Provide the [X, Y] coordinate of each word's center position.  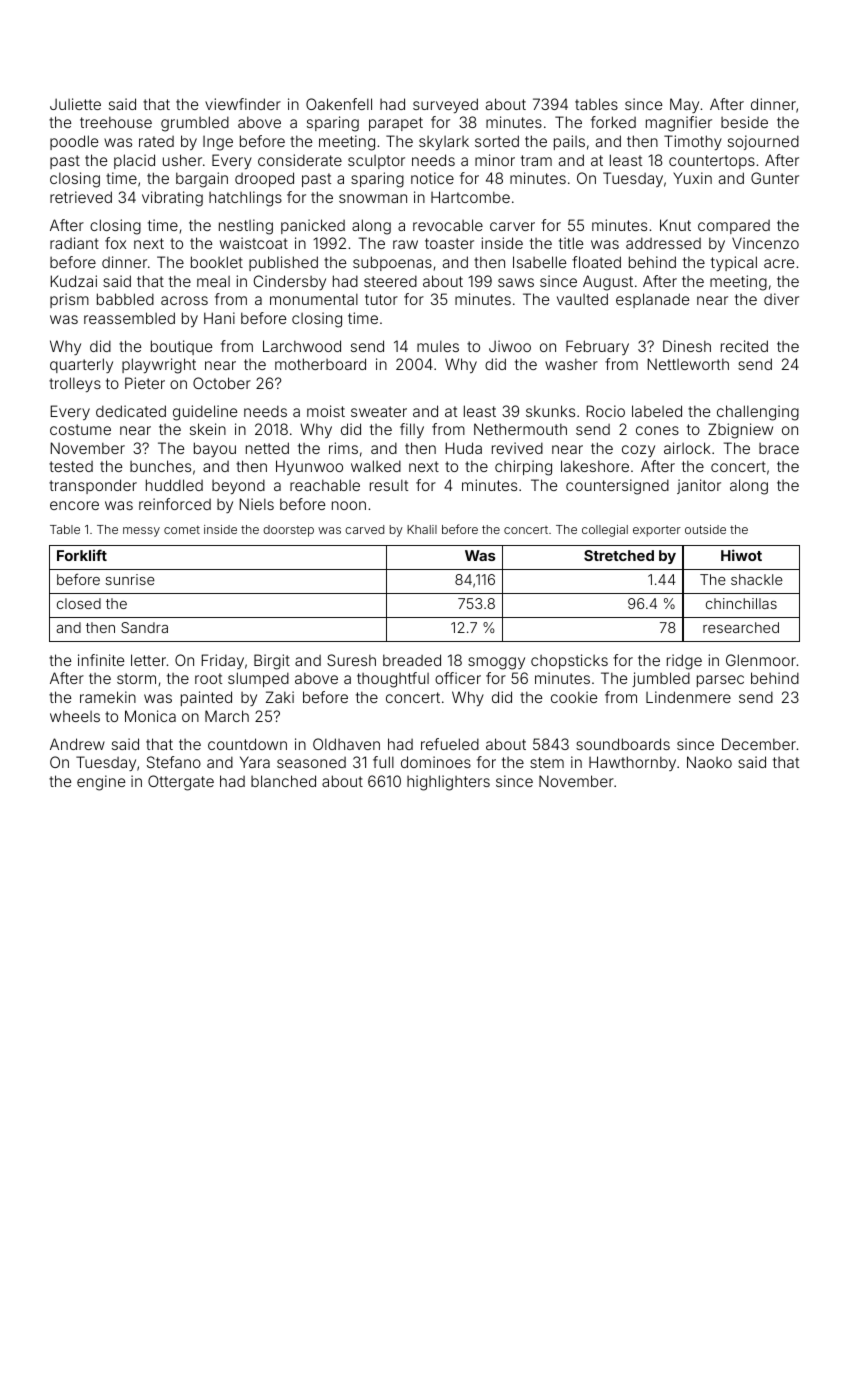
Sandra [144, 627]
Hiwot [741, 555]
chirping [523, 468]
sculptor [376, 162]
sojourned [763, 142]
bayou [215, 449]
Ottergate [181, 783]
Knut [675, 225]
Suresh [351, 660]
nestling [246, 227]
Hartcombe [470, 197]
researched [741, 627]
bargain [202, 180]
